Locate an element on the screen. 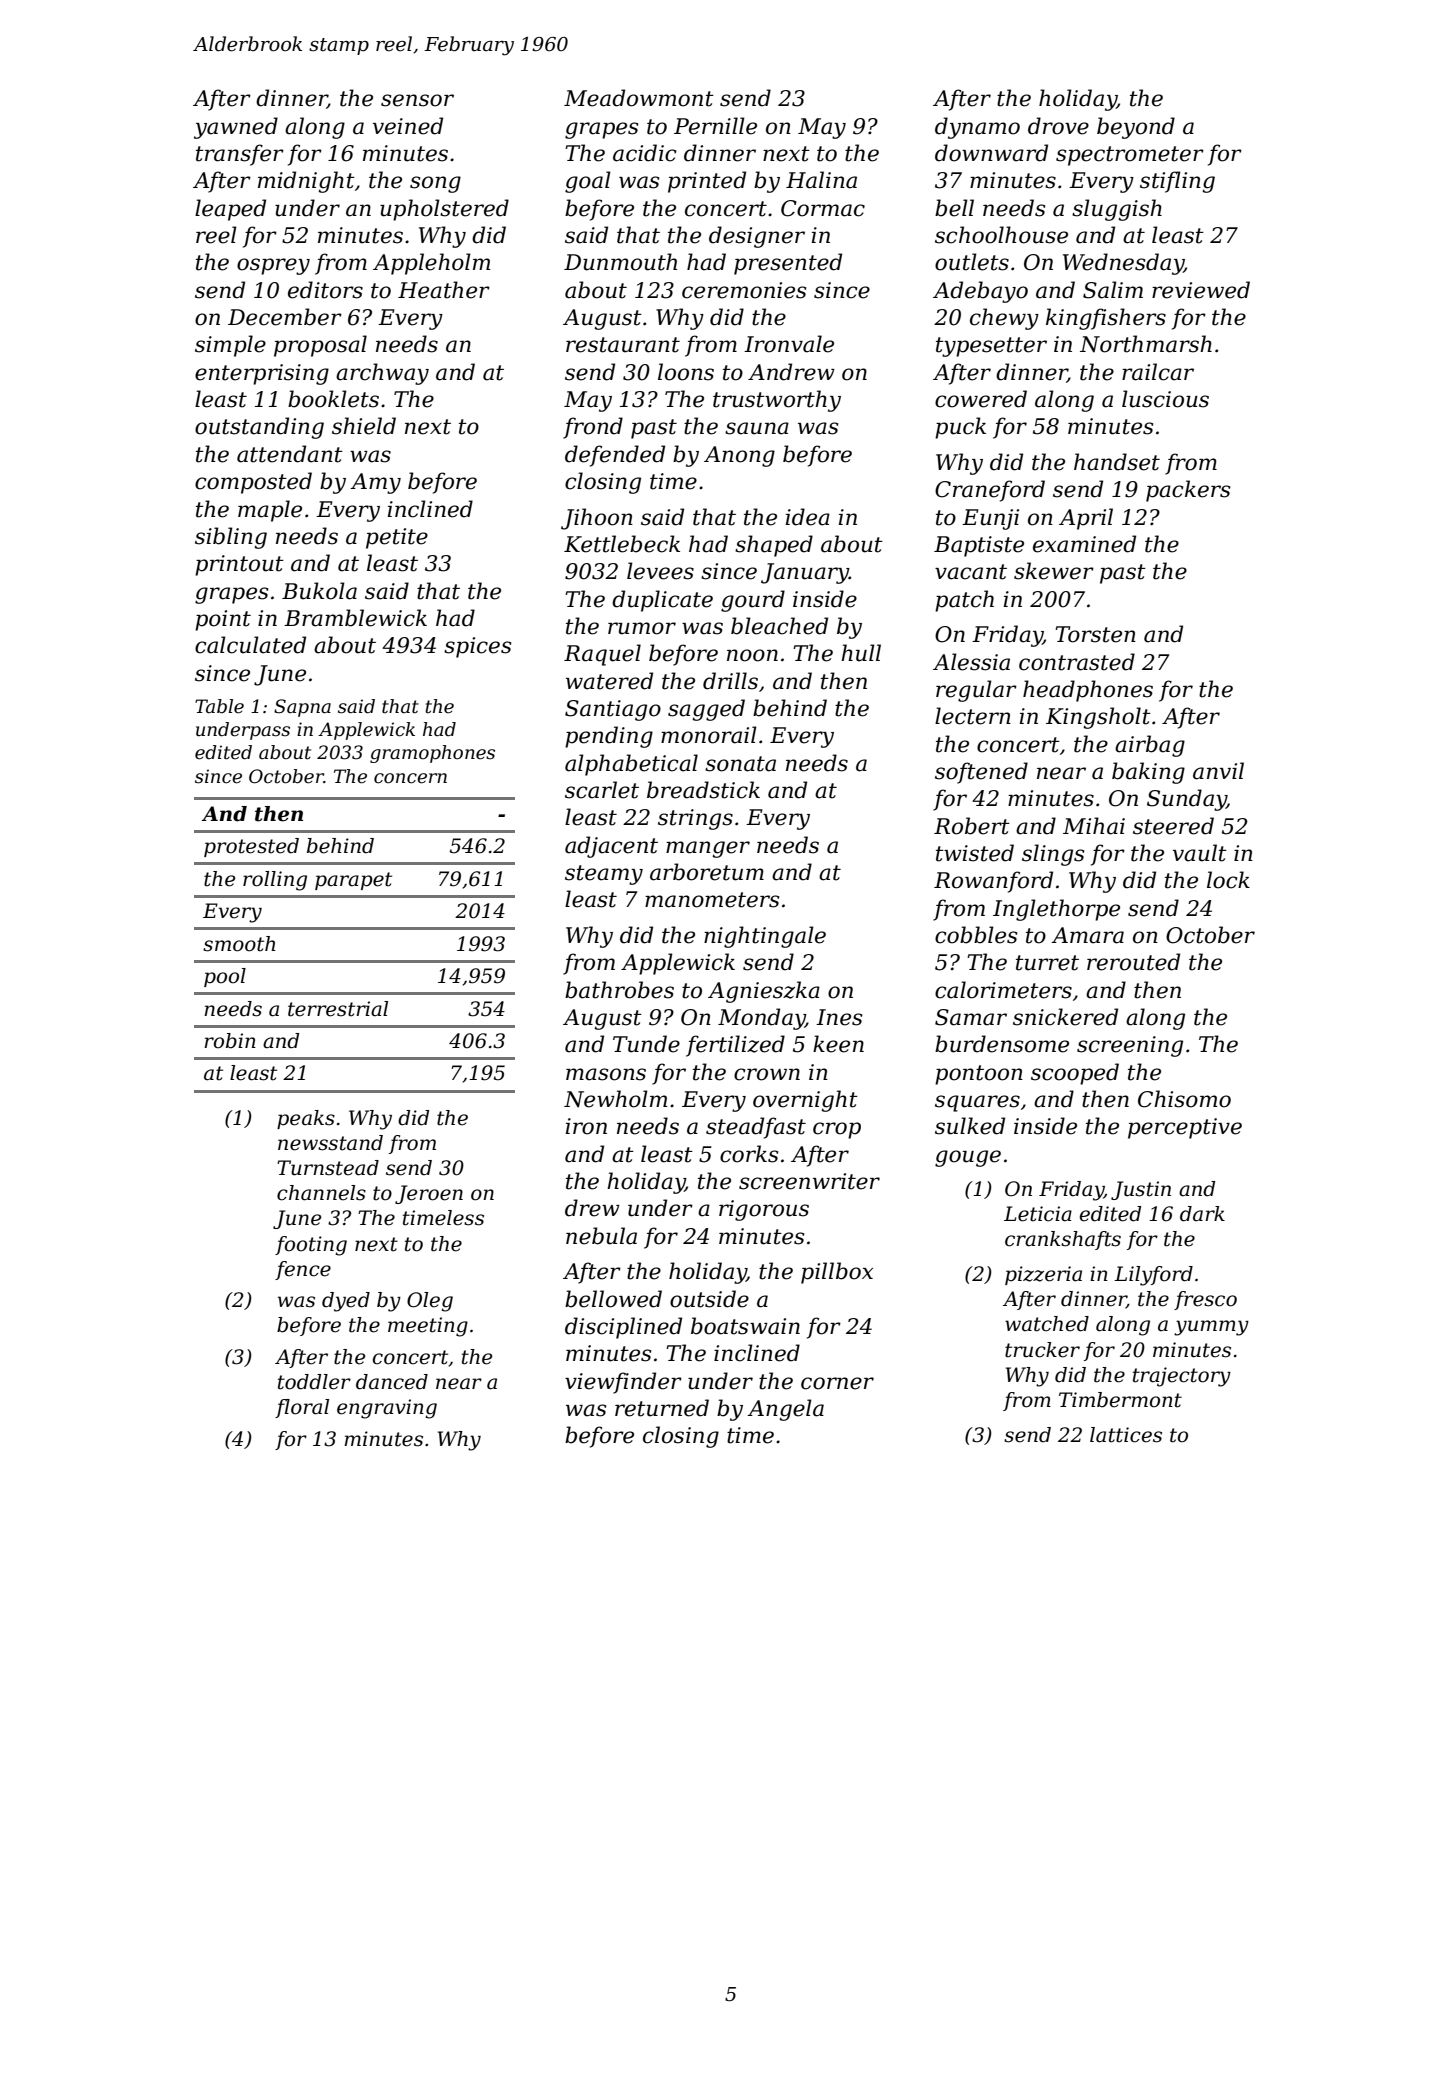 Image resolution: width=1450 pixels, height=2100 pixels. returned is located at coordinates (662, 1408).
